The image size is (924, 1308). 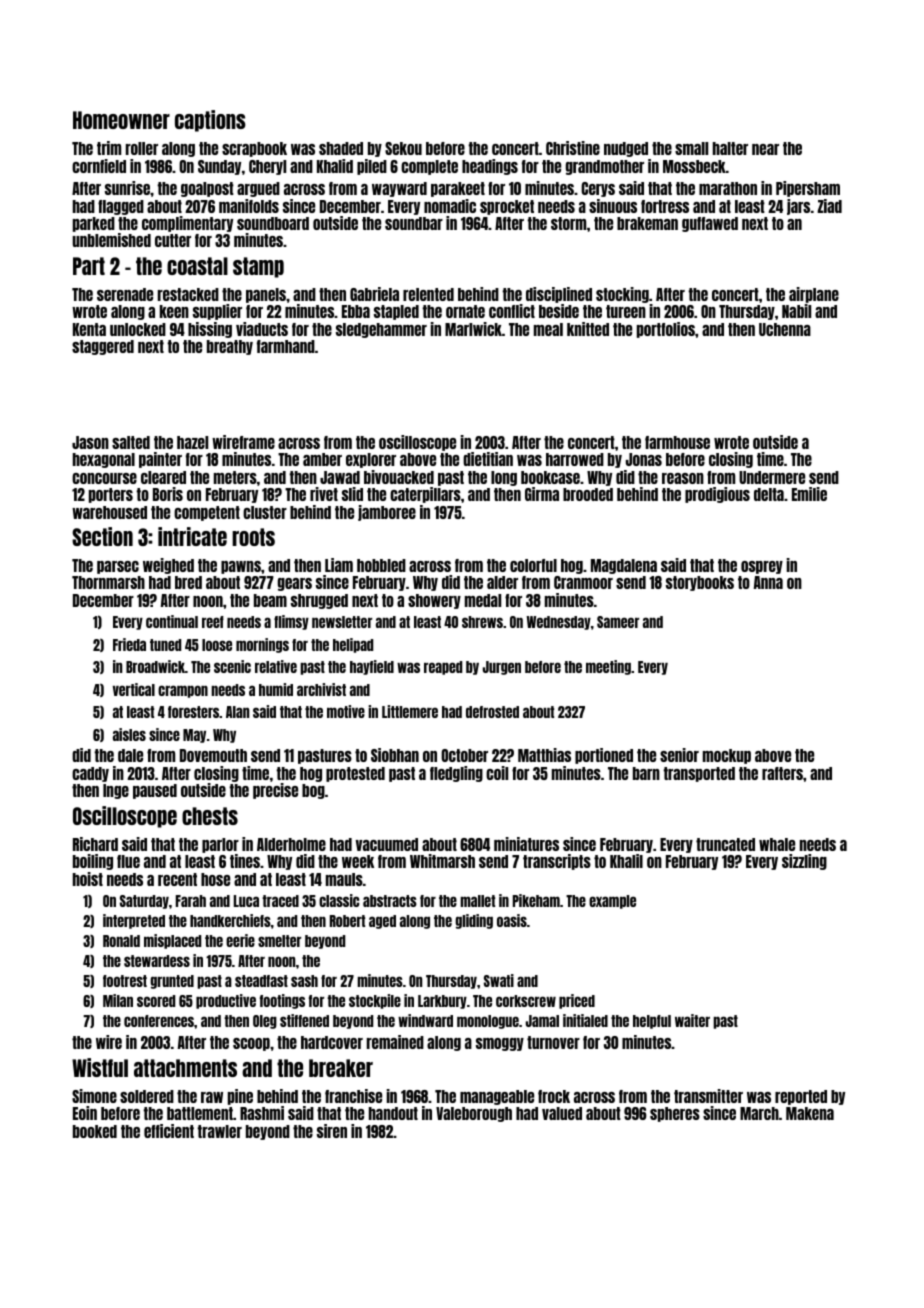 What do you see at coordinates (425, 1020) in the screenshot?
I see `windward` at bounding box center [425, 1020].
